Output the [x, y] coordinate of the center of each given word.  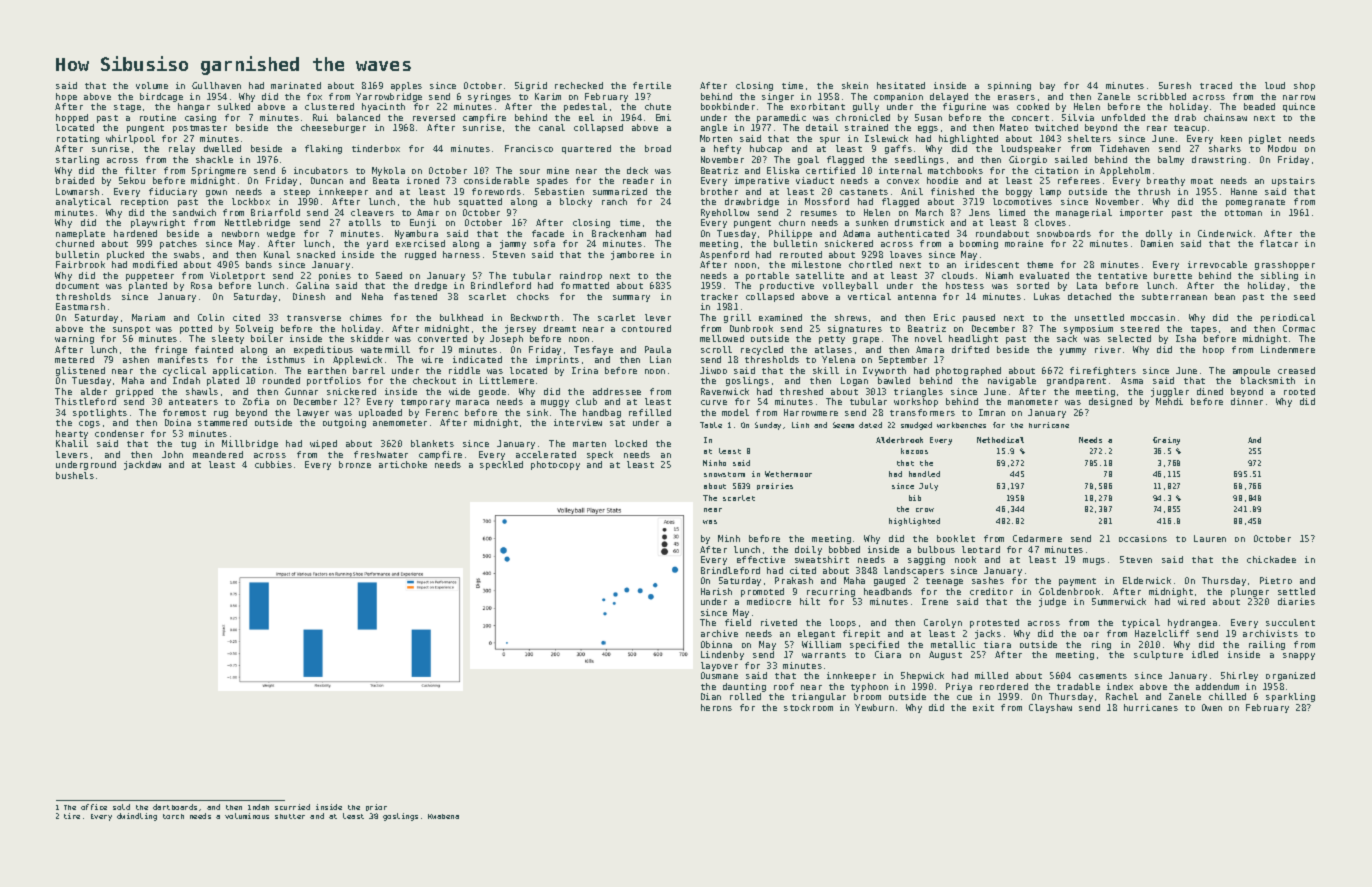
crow [925, 510]
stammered [222, 422]
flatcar [1279, 243]
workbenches [961, 425]
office [94, 807]
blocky [576, 202]
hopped [72, 118]
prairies [775, 486]
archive [719, 633]
